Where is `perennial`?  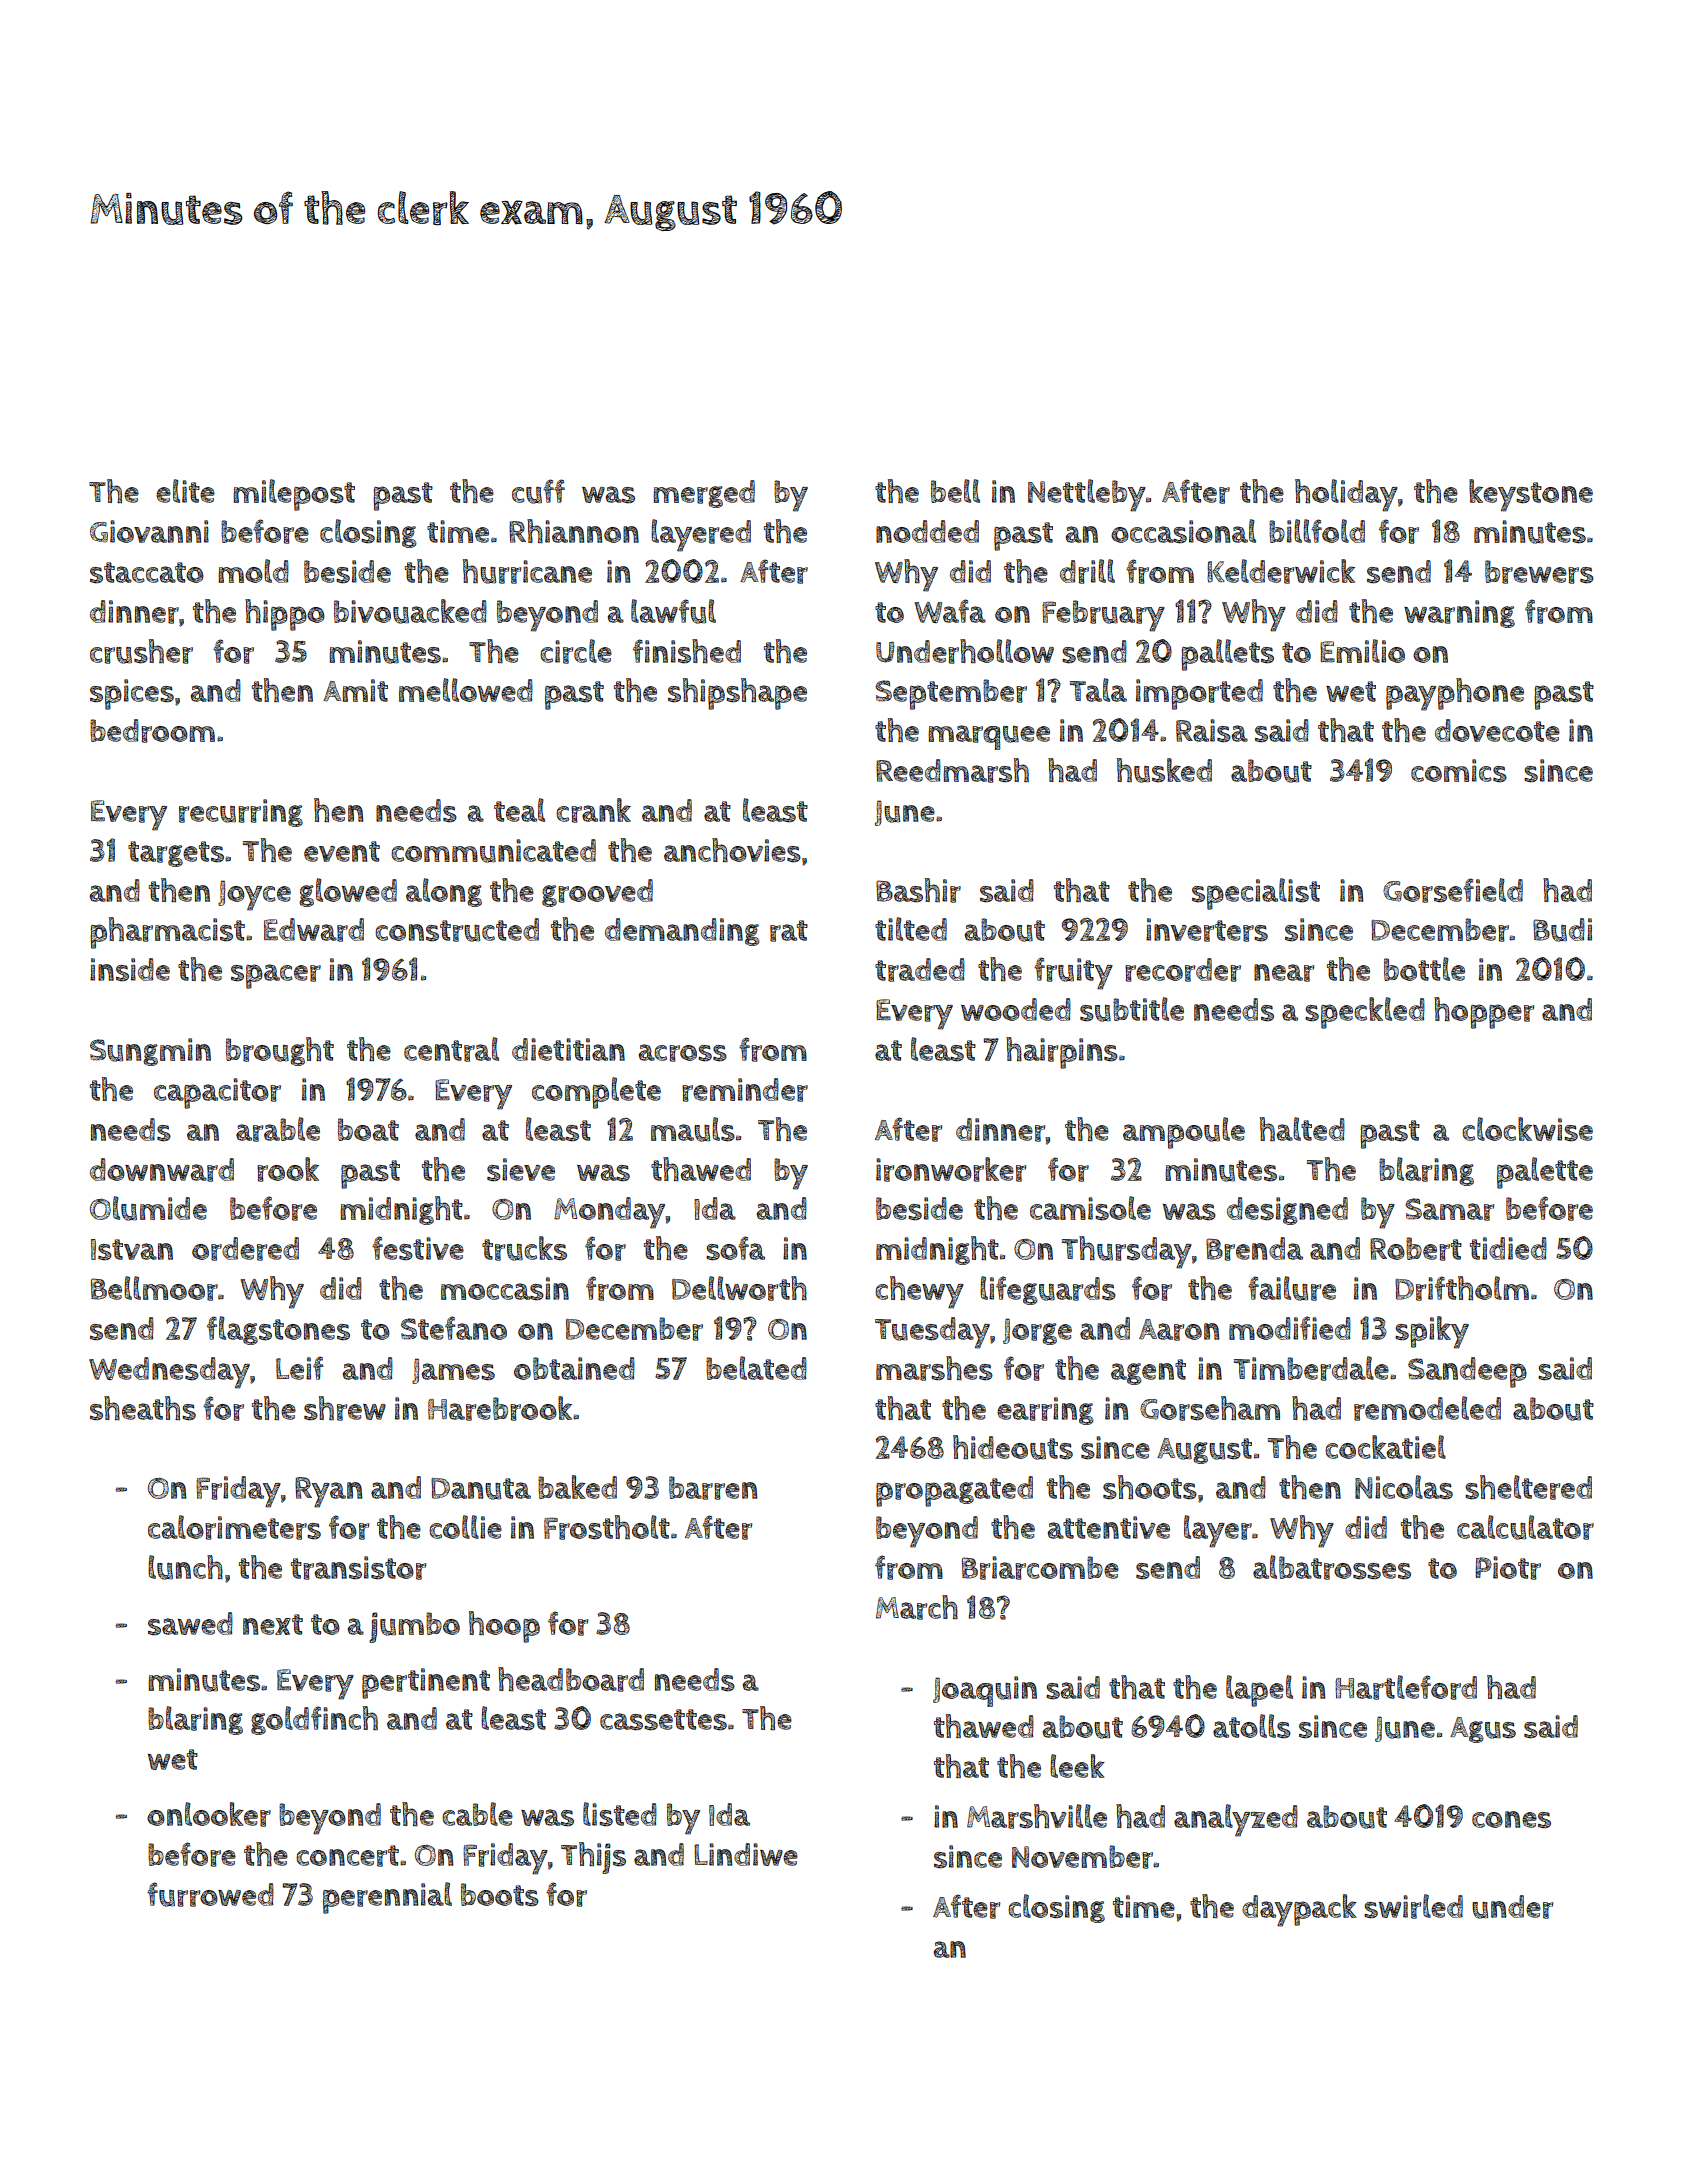
perennial is located at coordinates (387, 1898).
